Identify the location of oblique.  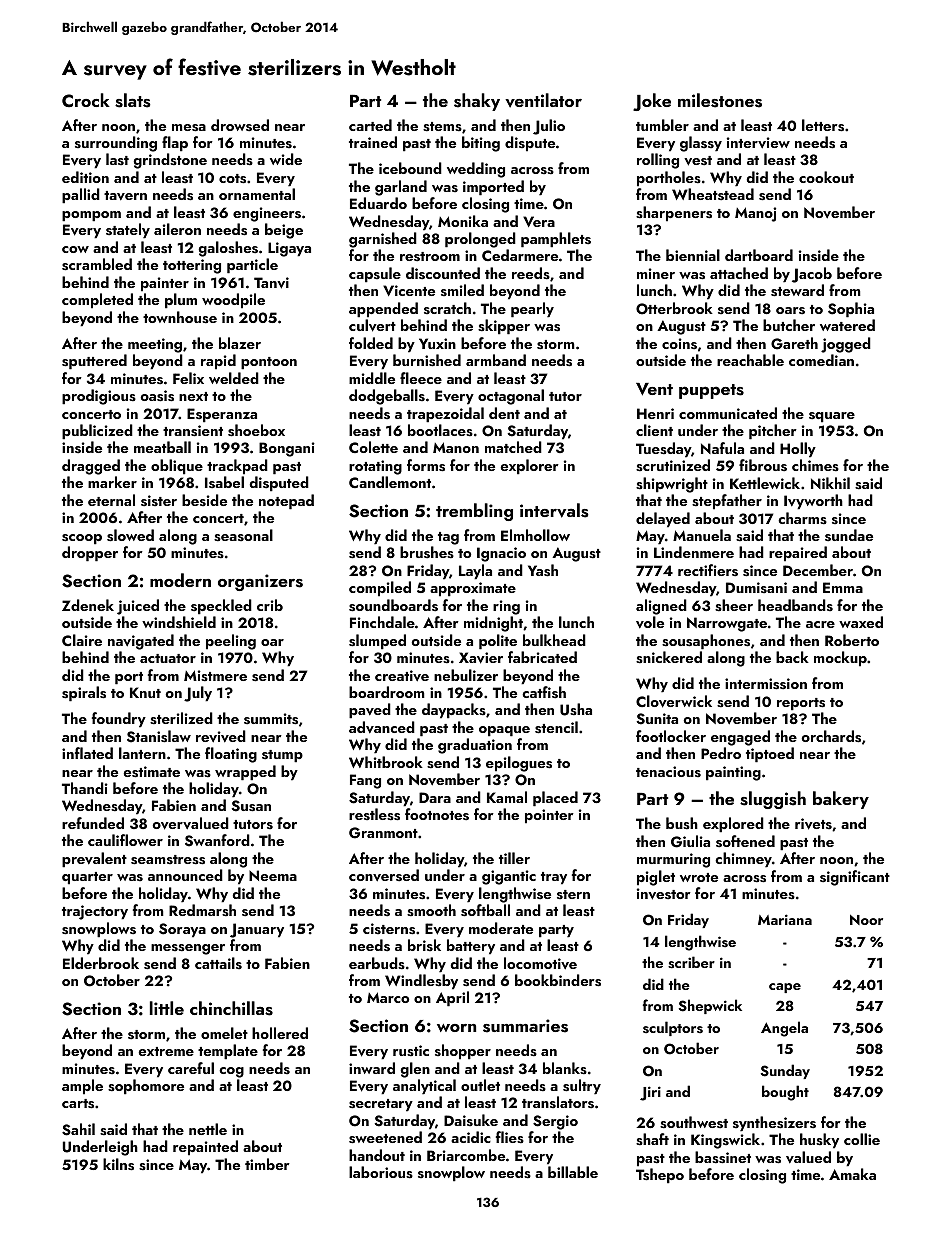
(177, 467).
